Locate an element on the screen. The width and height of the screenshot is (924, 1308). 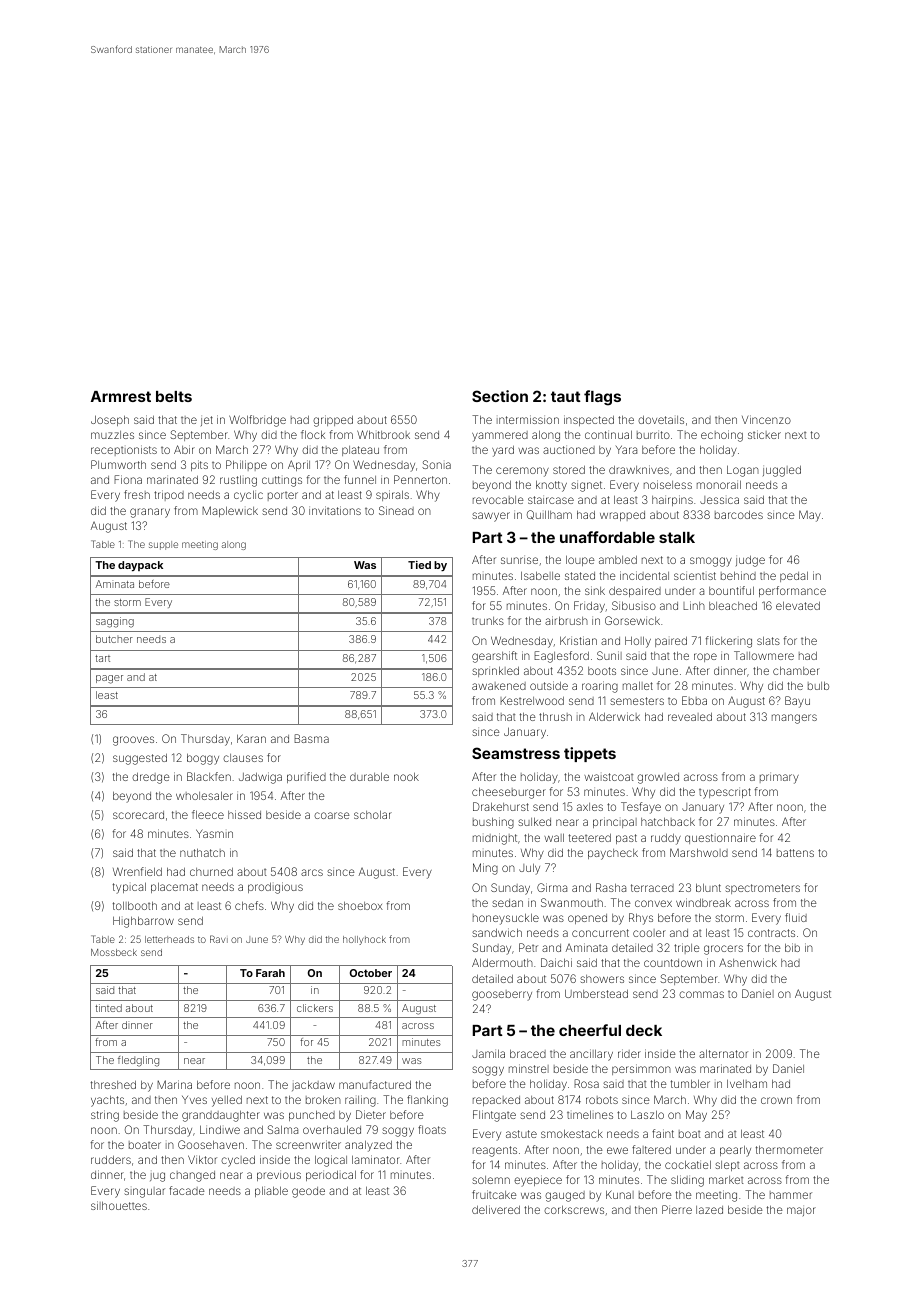
corkscrews is located at coordinates (574, 1209).
